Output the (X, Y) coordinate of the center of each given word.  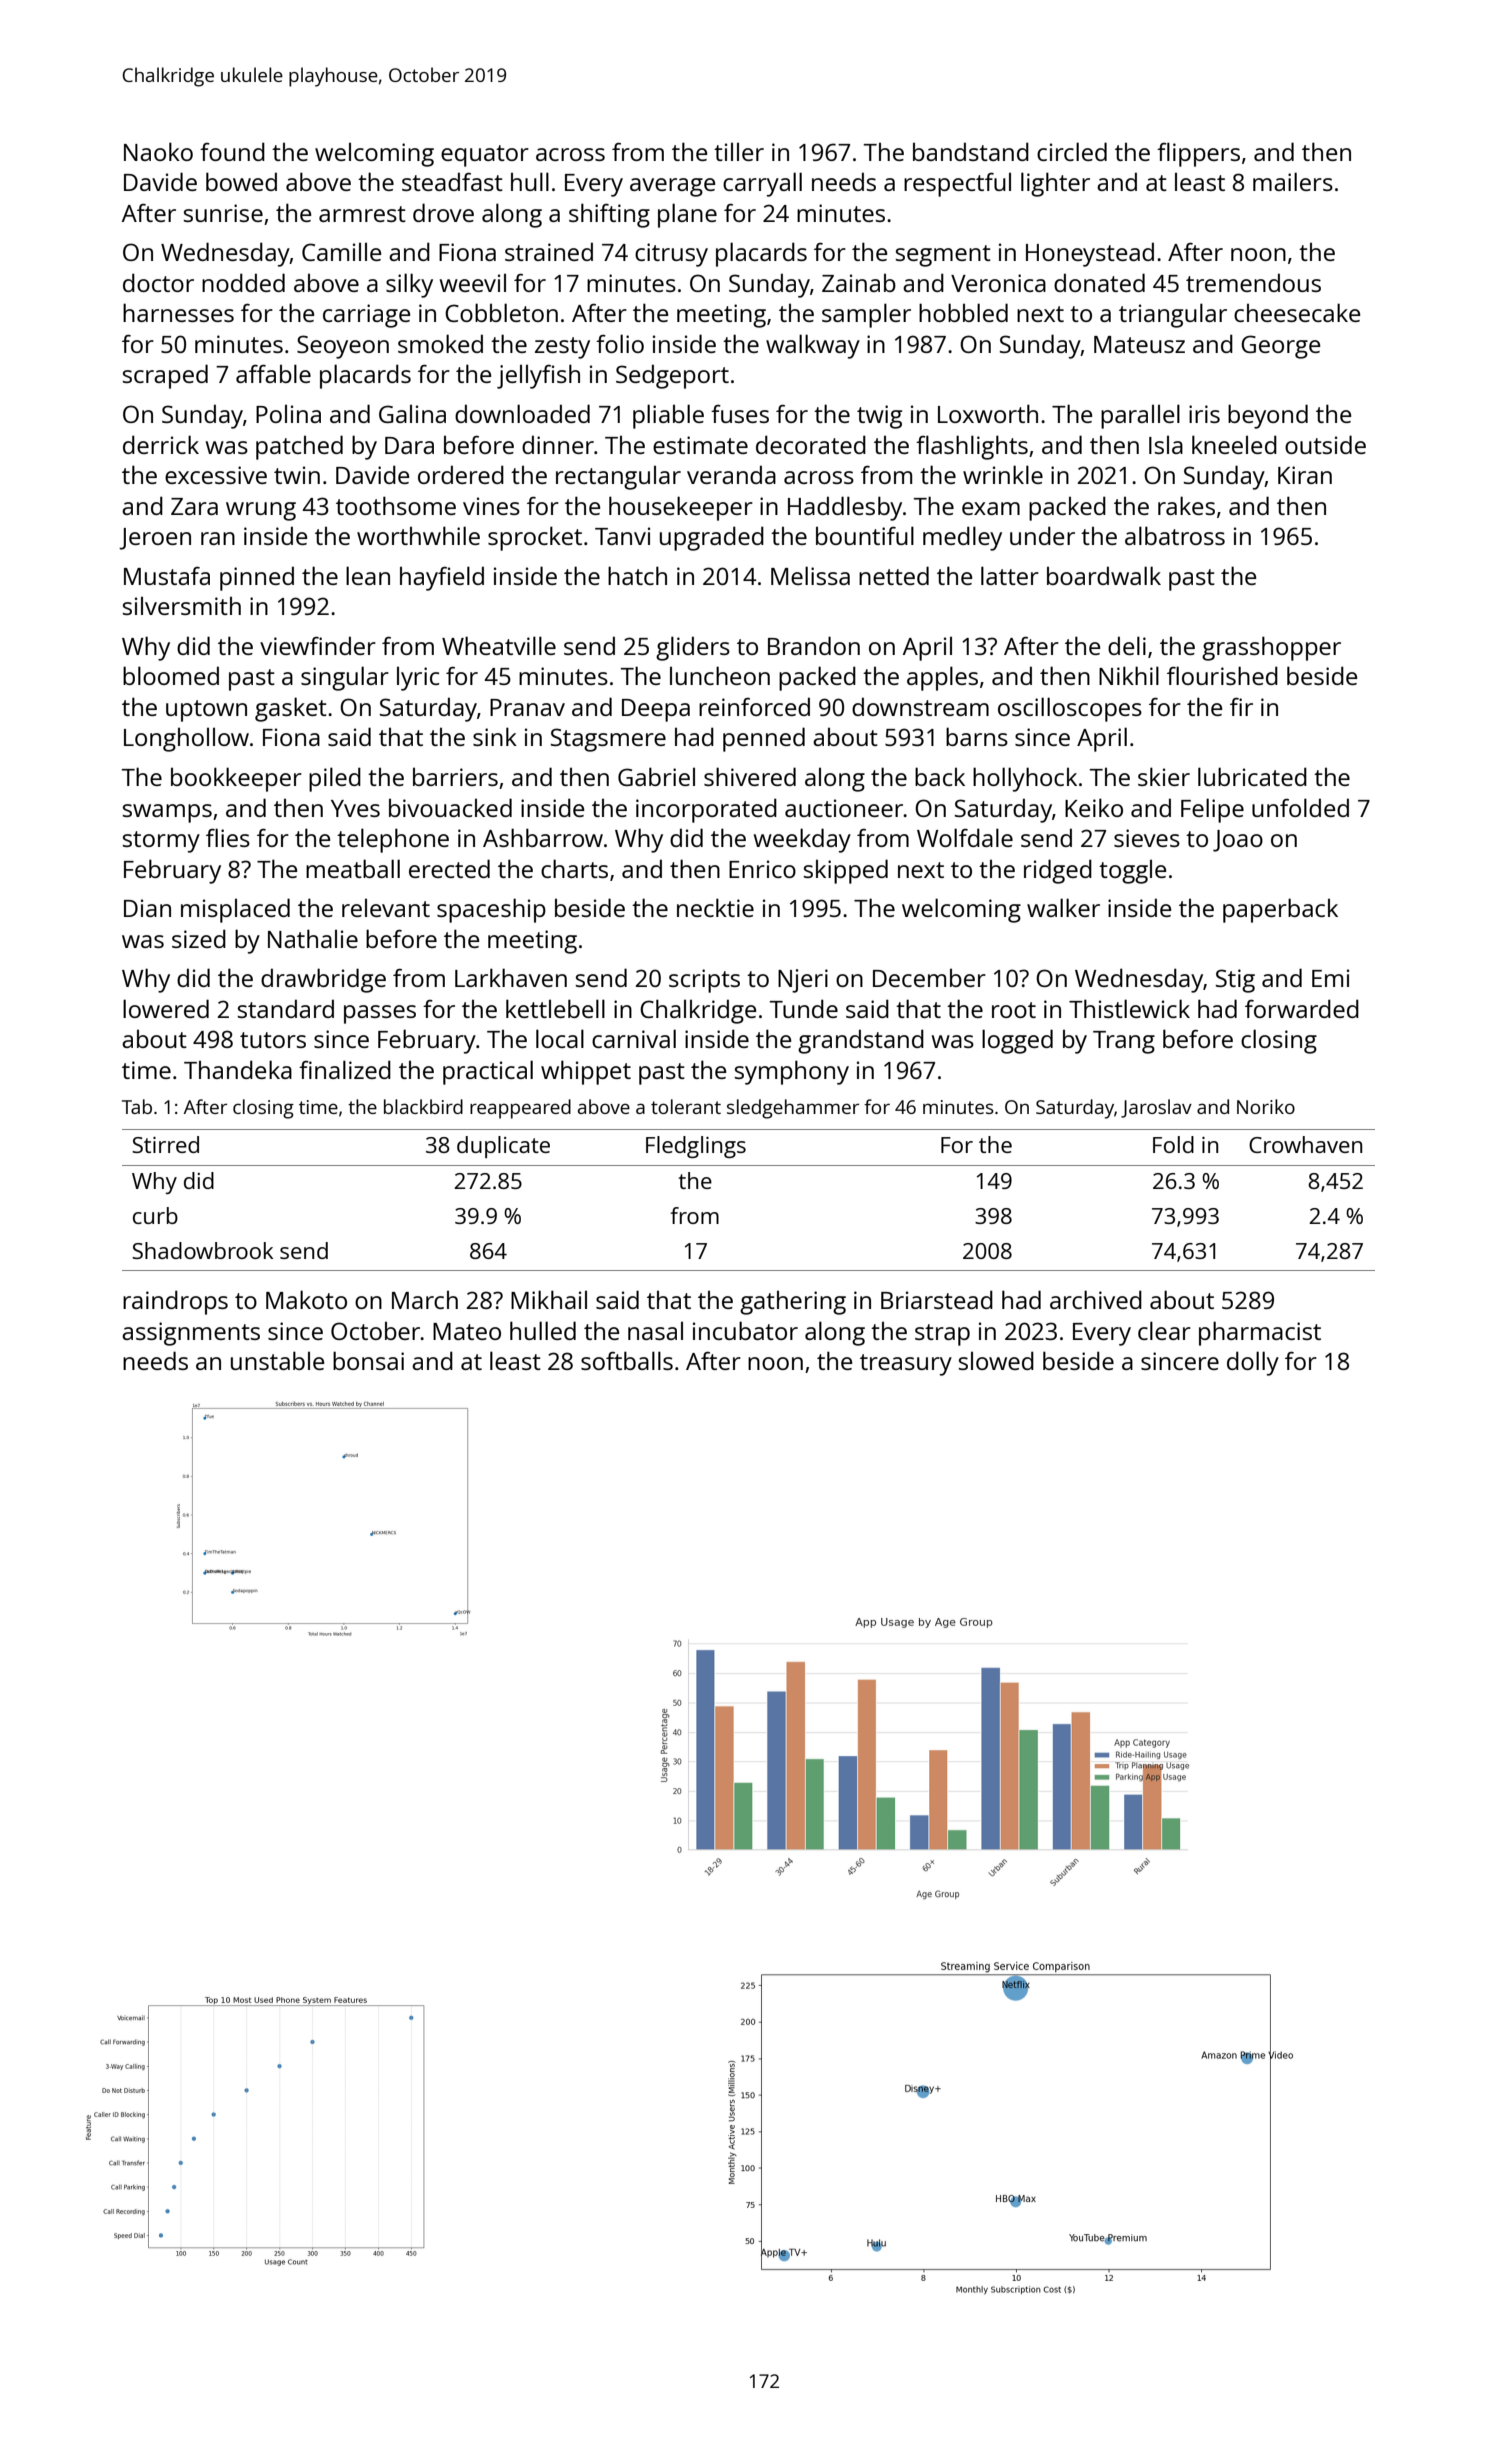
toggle (1132, 872)
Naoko (158, 151)
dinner (558, 444)
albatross (1175, 535)
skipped (846, 871)
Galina (412, 414)
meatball (353, 868)
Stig (1235, 981)
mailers (1293, 181)
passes (380, 1014)
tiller (739, 152)
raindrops (175, 1302)
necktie (715, 907)
